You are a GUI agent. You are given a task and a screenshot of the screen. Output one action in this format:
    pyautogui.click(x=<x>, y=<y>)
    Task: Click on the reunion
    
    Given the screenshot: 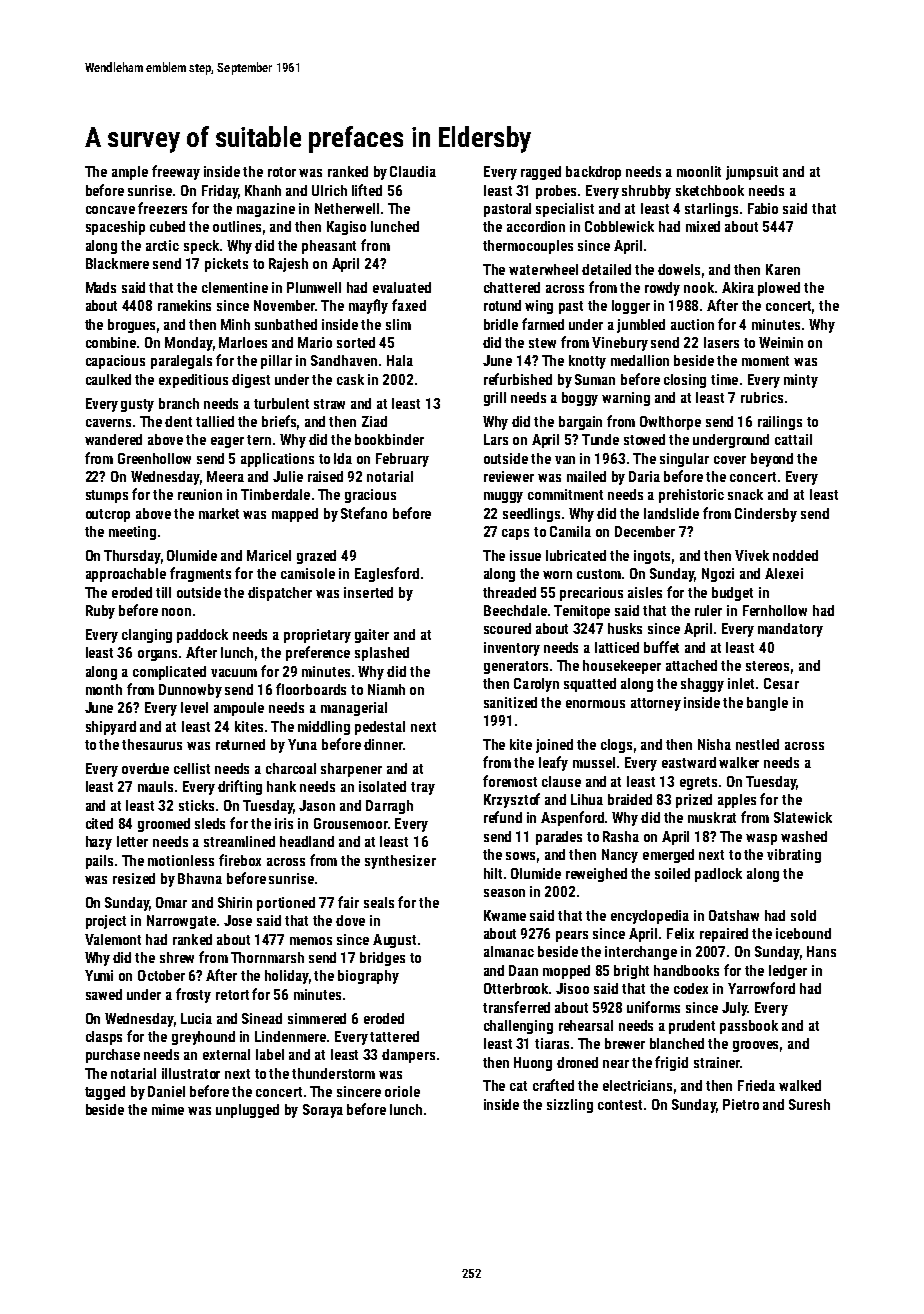 What is the action you would take?
    pyautogui.click(x=200, y=494)
